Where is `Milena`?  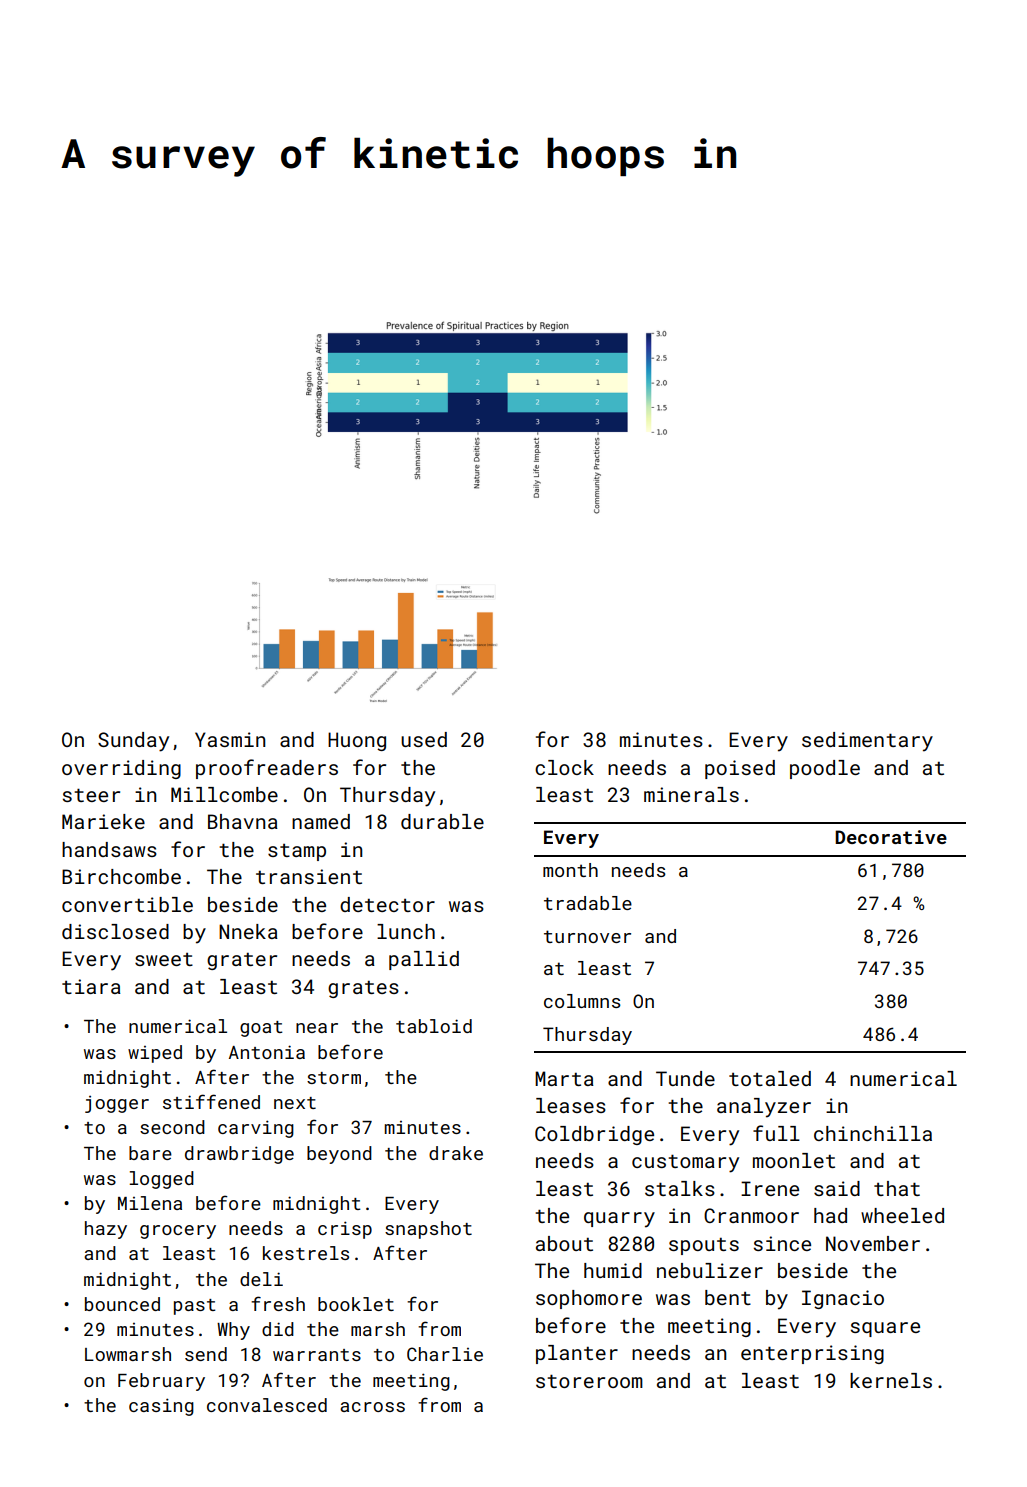 Milena is located at coordinates (150, 1203).
